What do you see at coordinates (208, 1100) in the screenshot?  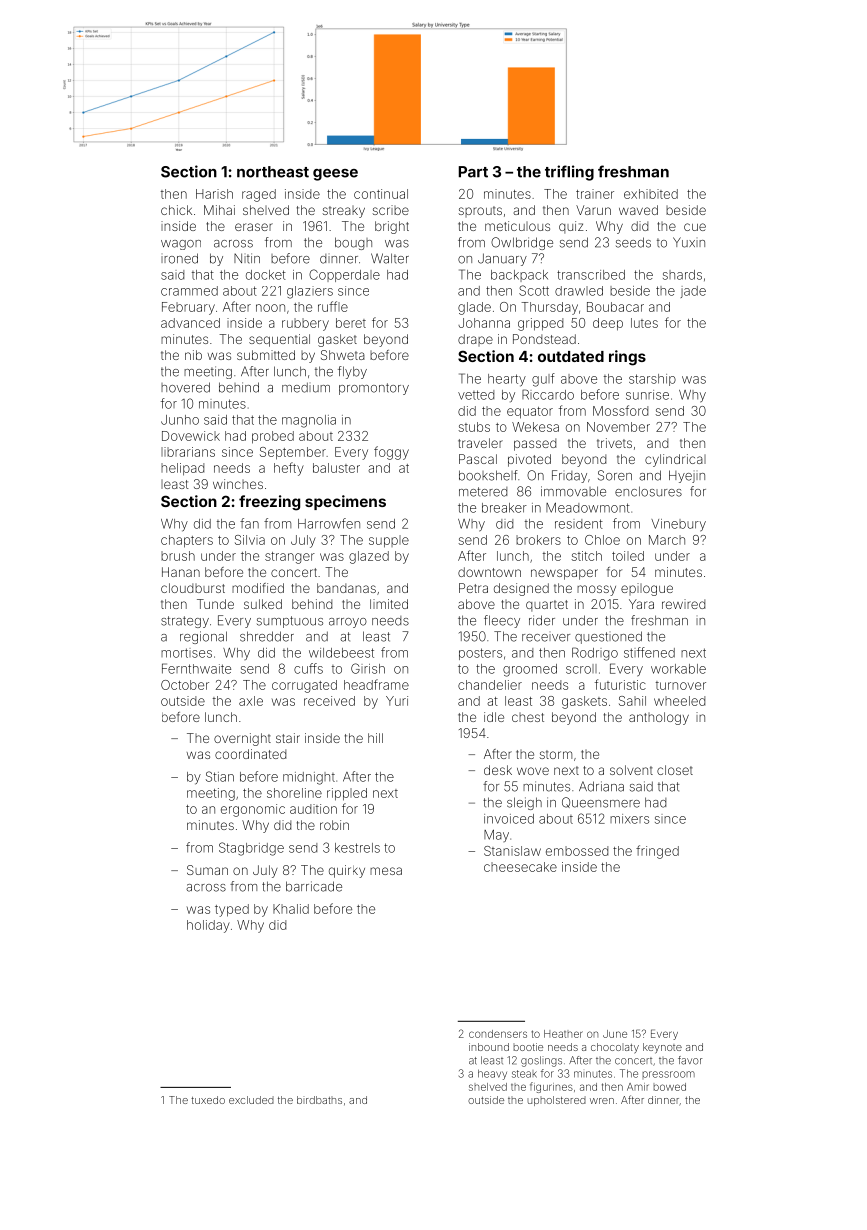 I see `tuxedo` at bounding box center [208, 1100].
